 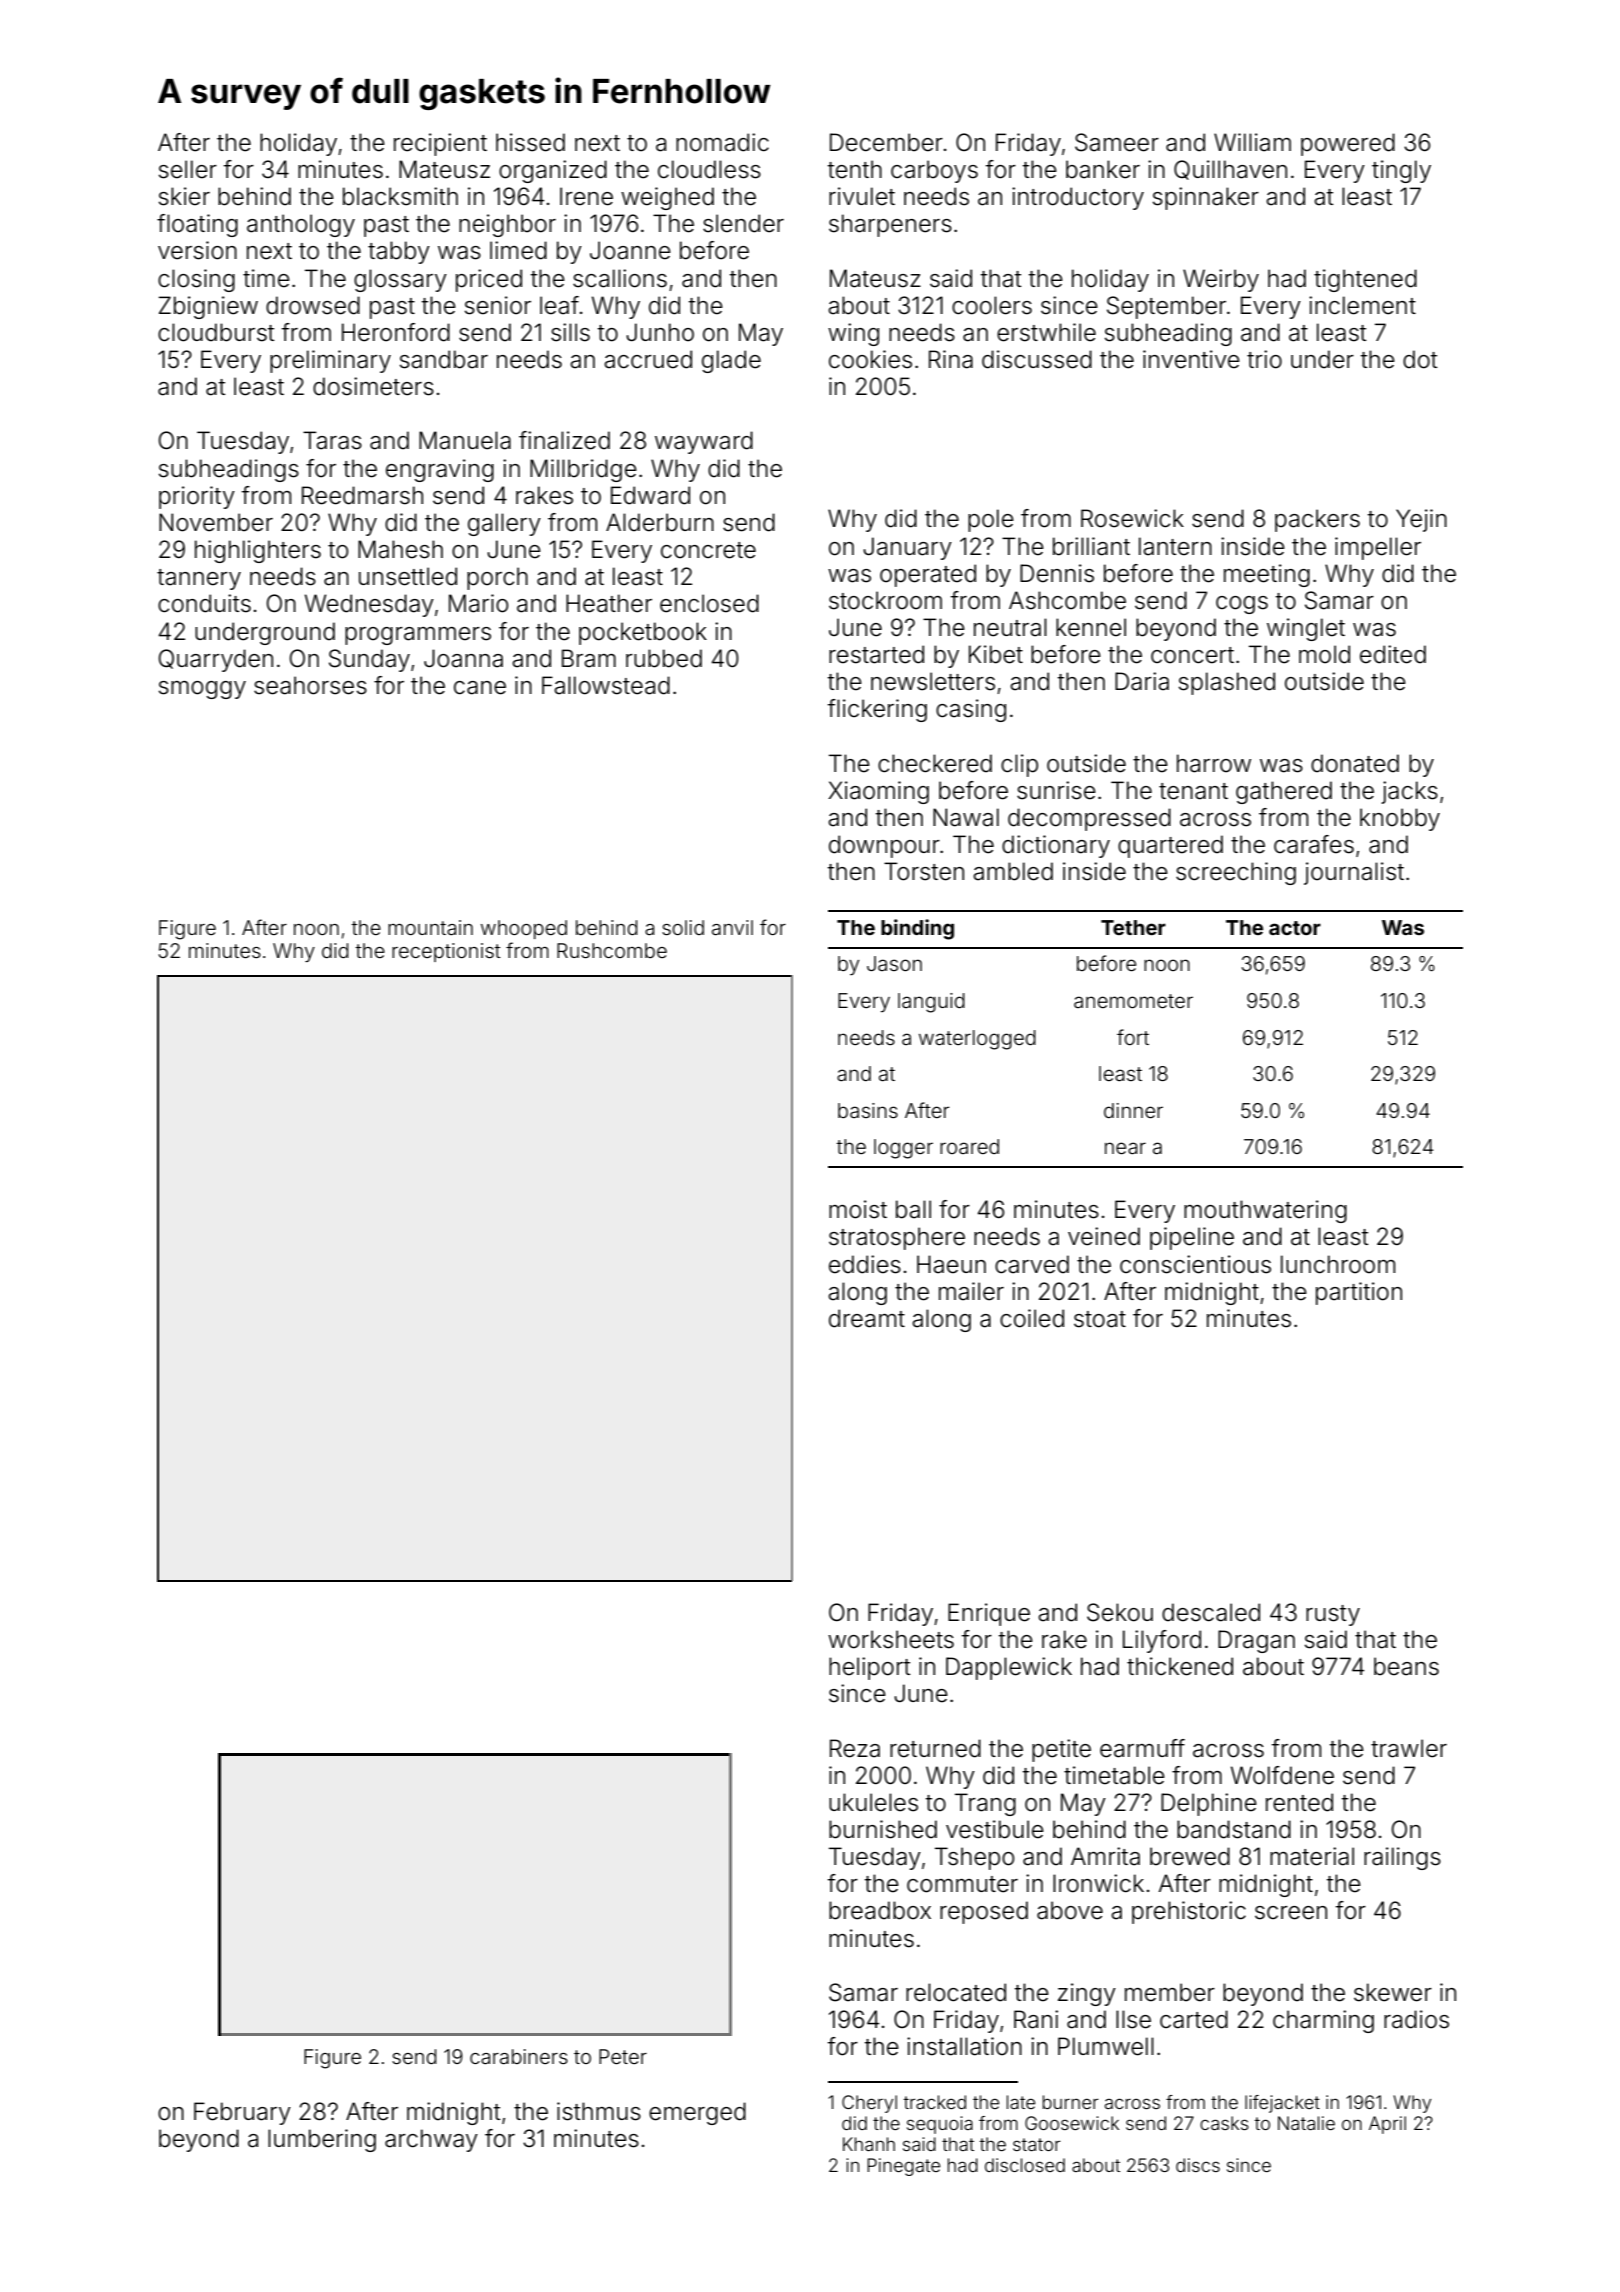 What do you see at coordinates (480, 688) in the document?
I see `cane` at bounding box center [480, 688].
